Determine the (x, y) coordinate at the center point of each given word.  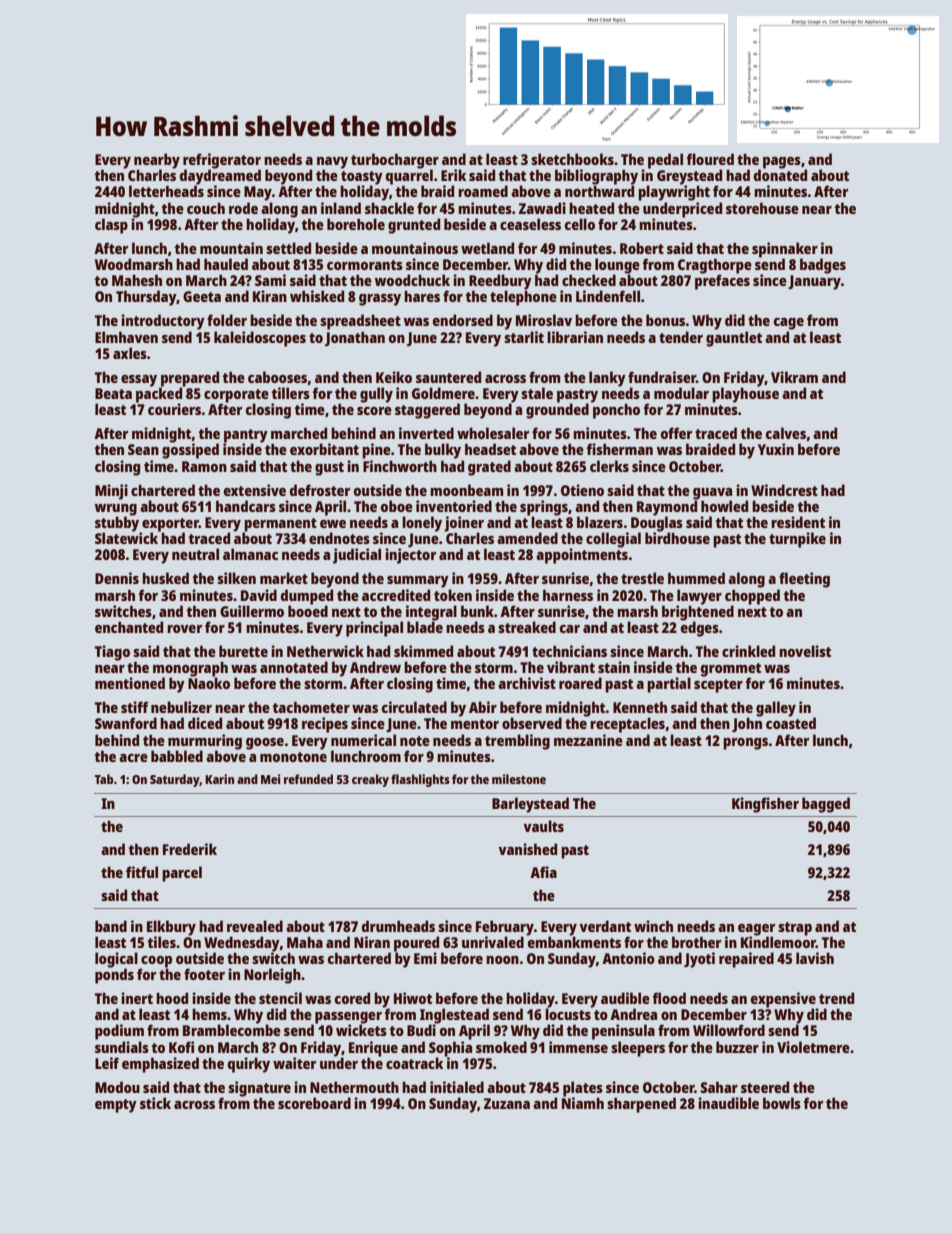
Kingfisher (765, 805)
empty (116, 1106)
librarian (575, 337)
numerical (363, 740)
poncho (616, 411)
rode (243, 208)
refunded (308, 779)
